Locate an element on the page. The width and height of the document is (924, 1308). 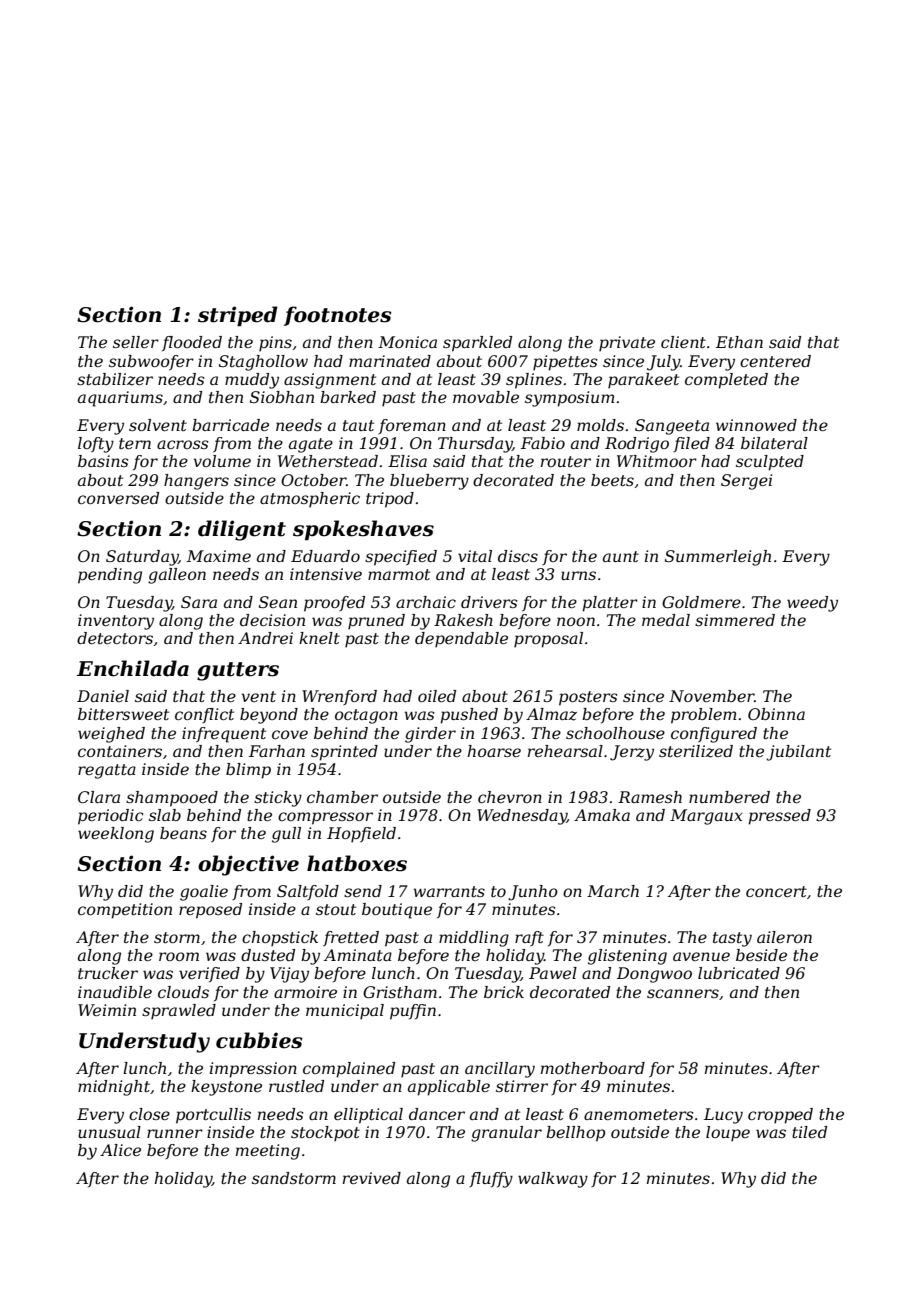
cropped is located at coordinates (780, 1116).
